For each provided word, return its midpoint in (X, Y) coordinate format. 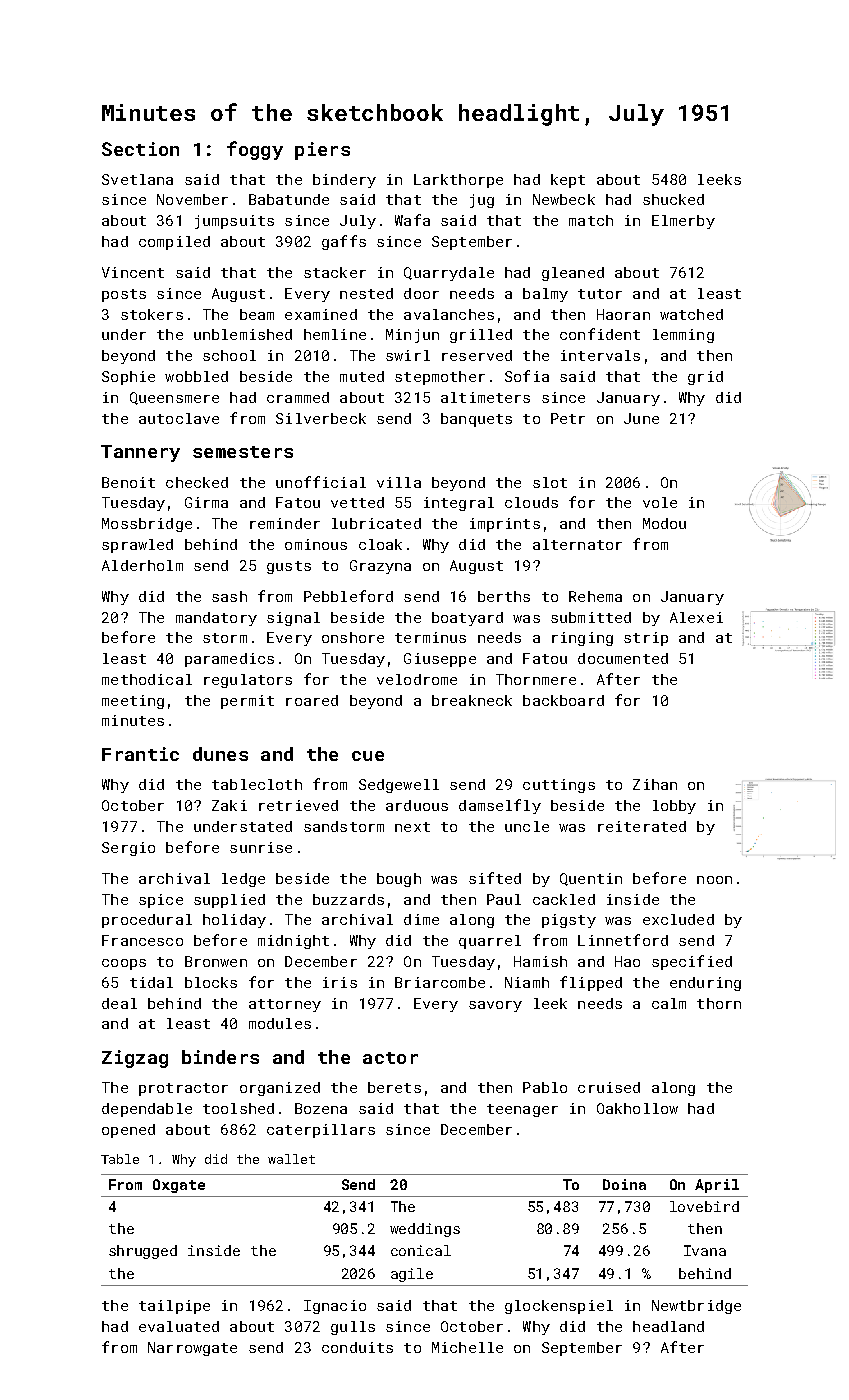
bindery (344, 181)
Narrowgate (192, 1349)
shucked (673, 199)
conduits (357, 1347)
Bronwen (216, 961)
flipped (591, 983)
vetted (357, 502)
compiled (174, 243)
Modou (664, 523)
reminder (285, 523)
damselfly (500, 806)
